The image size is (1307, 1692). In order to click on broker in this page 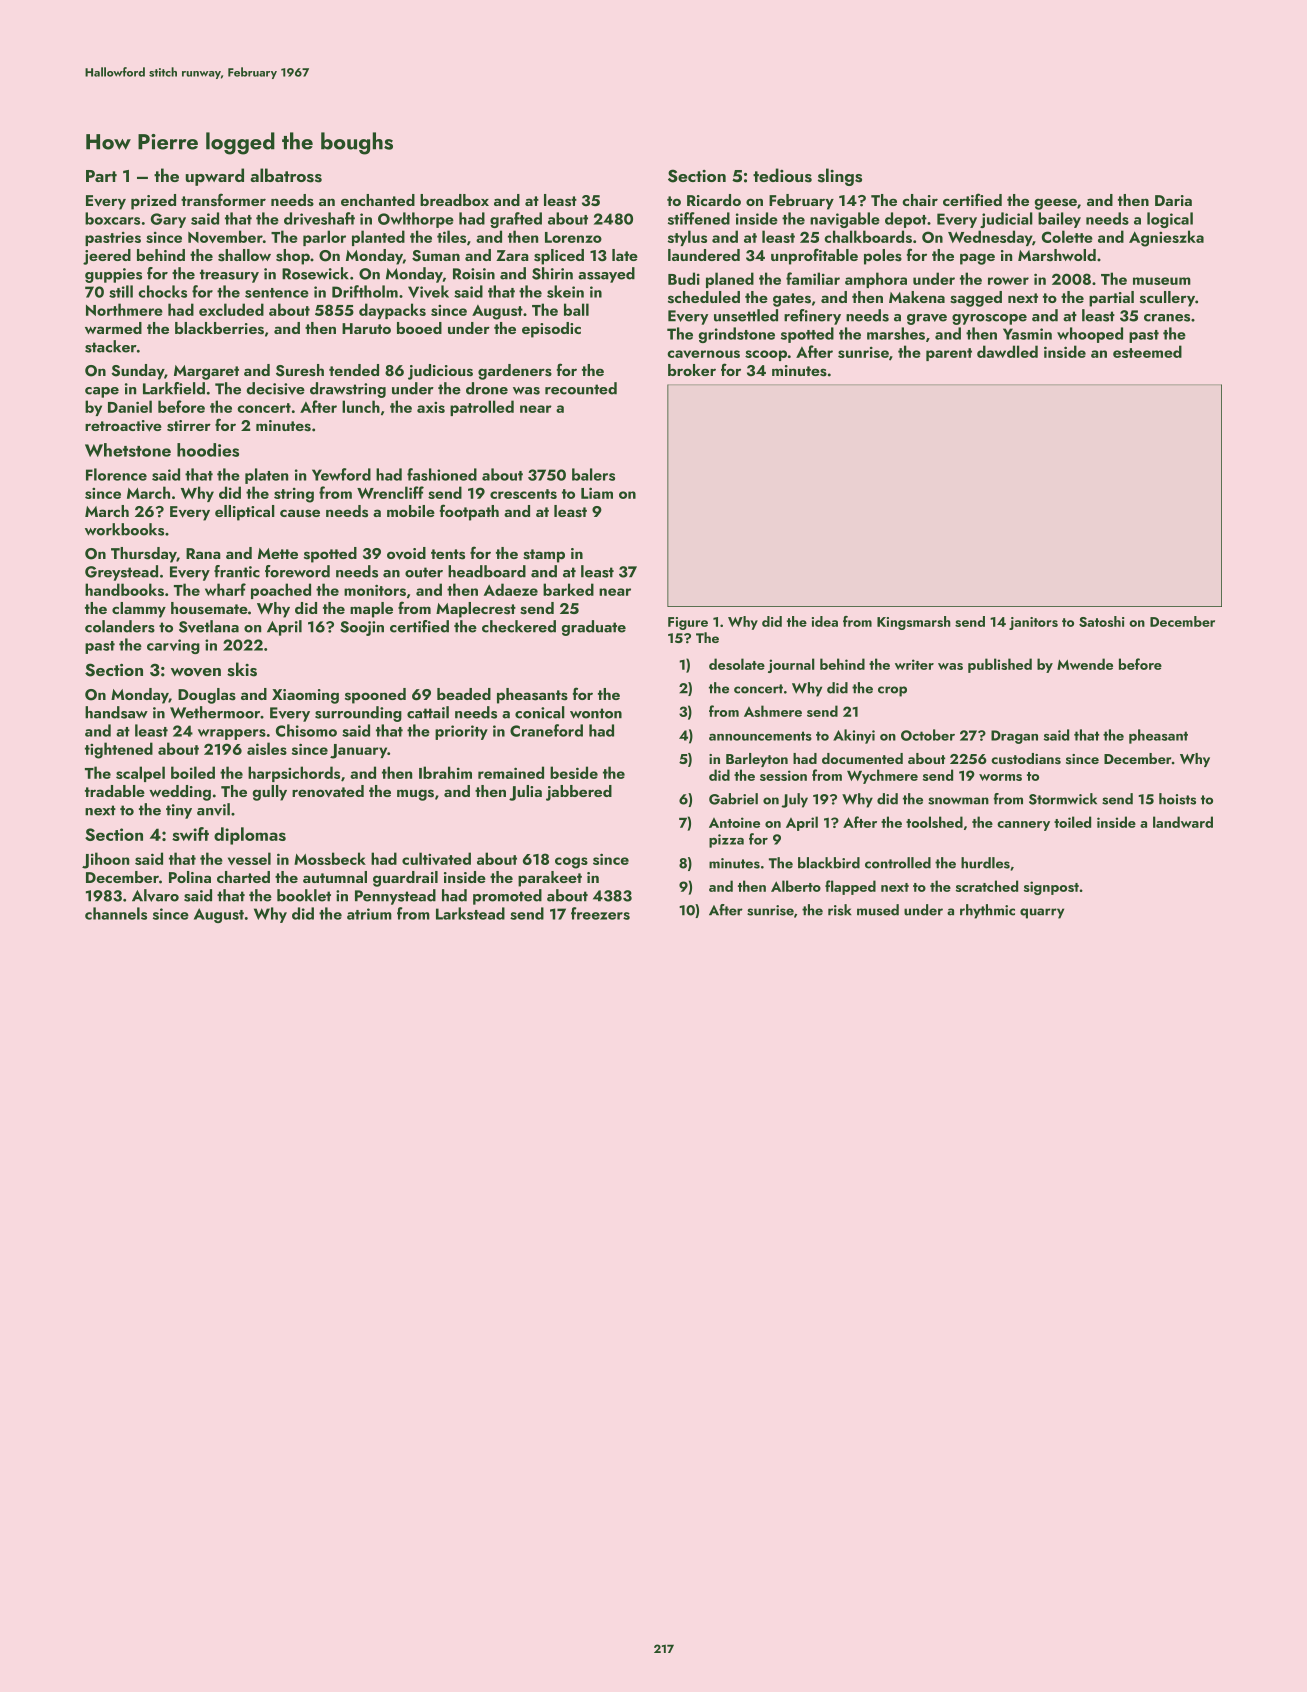, I will do `click(692, 370)`.
